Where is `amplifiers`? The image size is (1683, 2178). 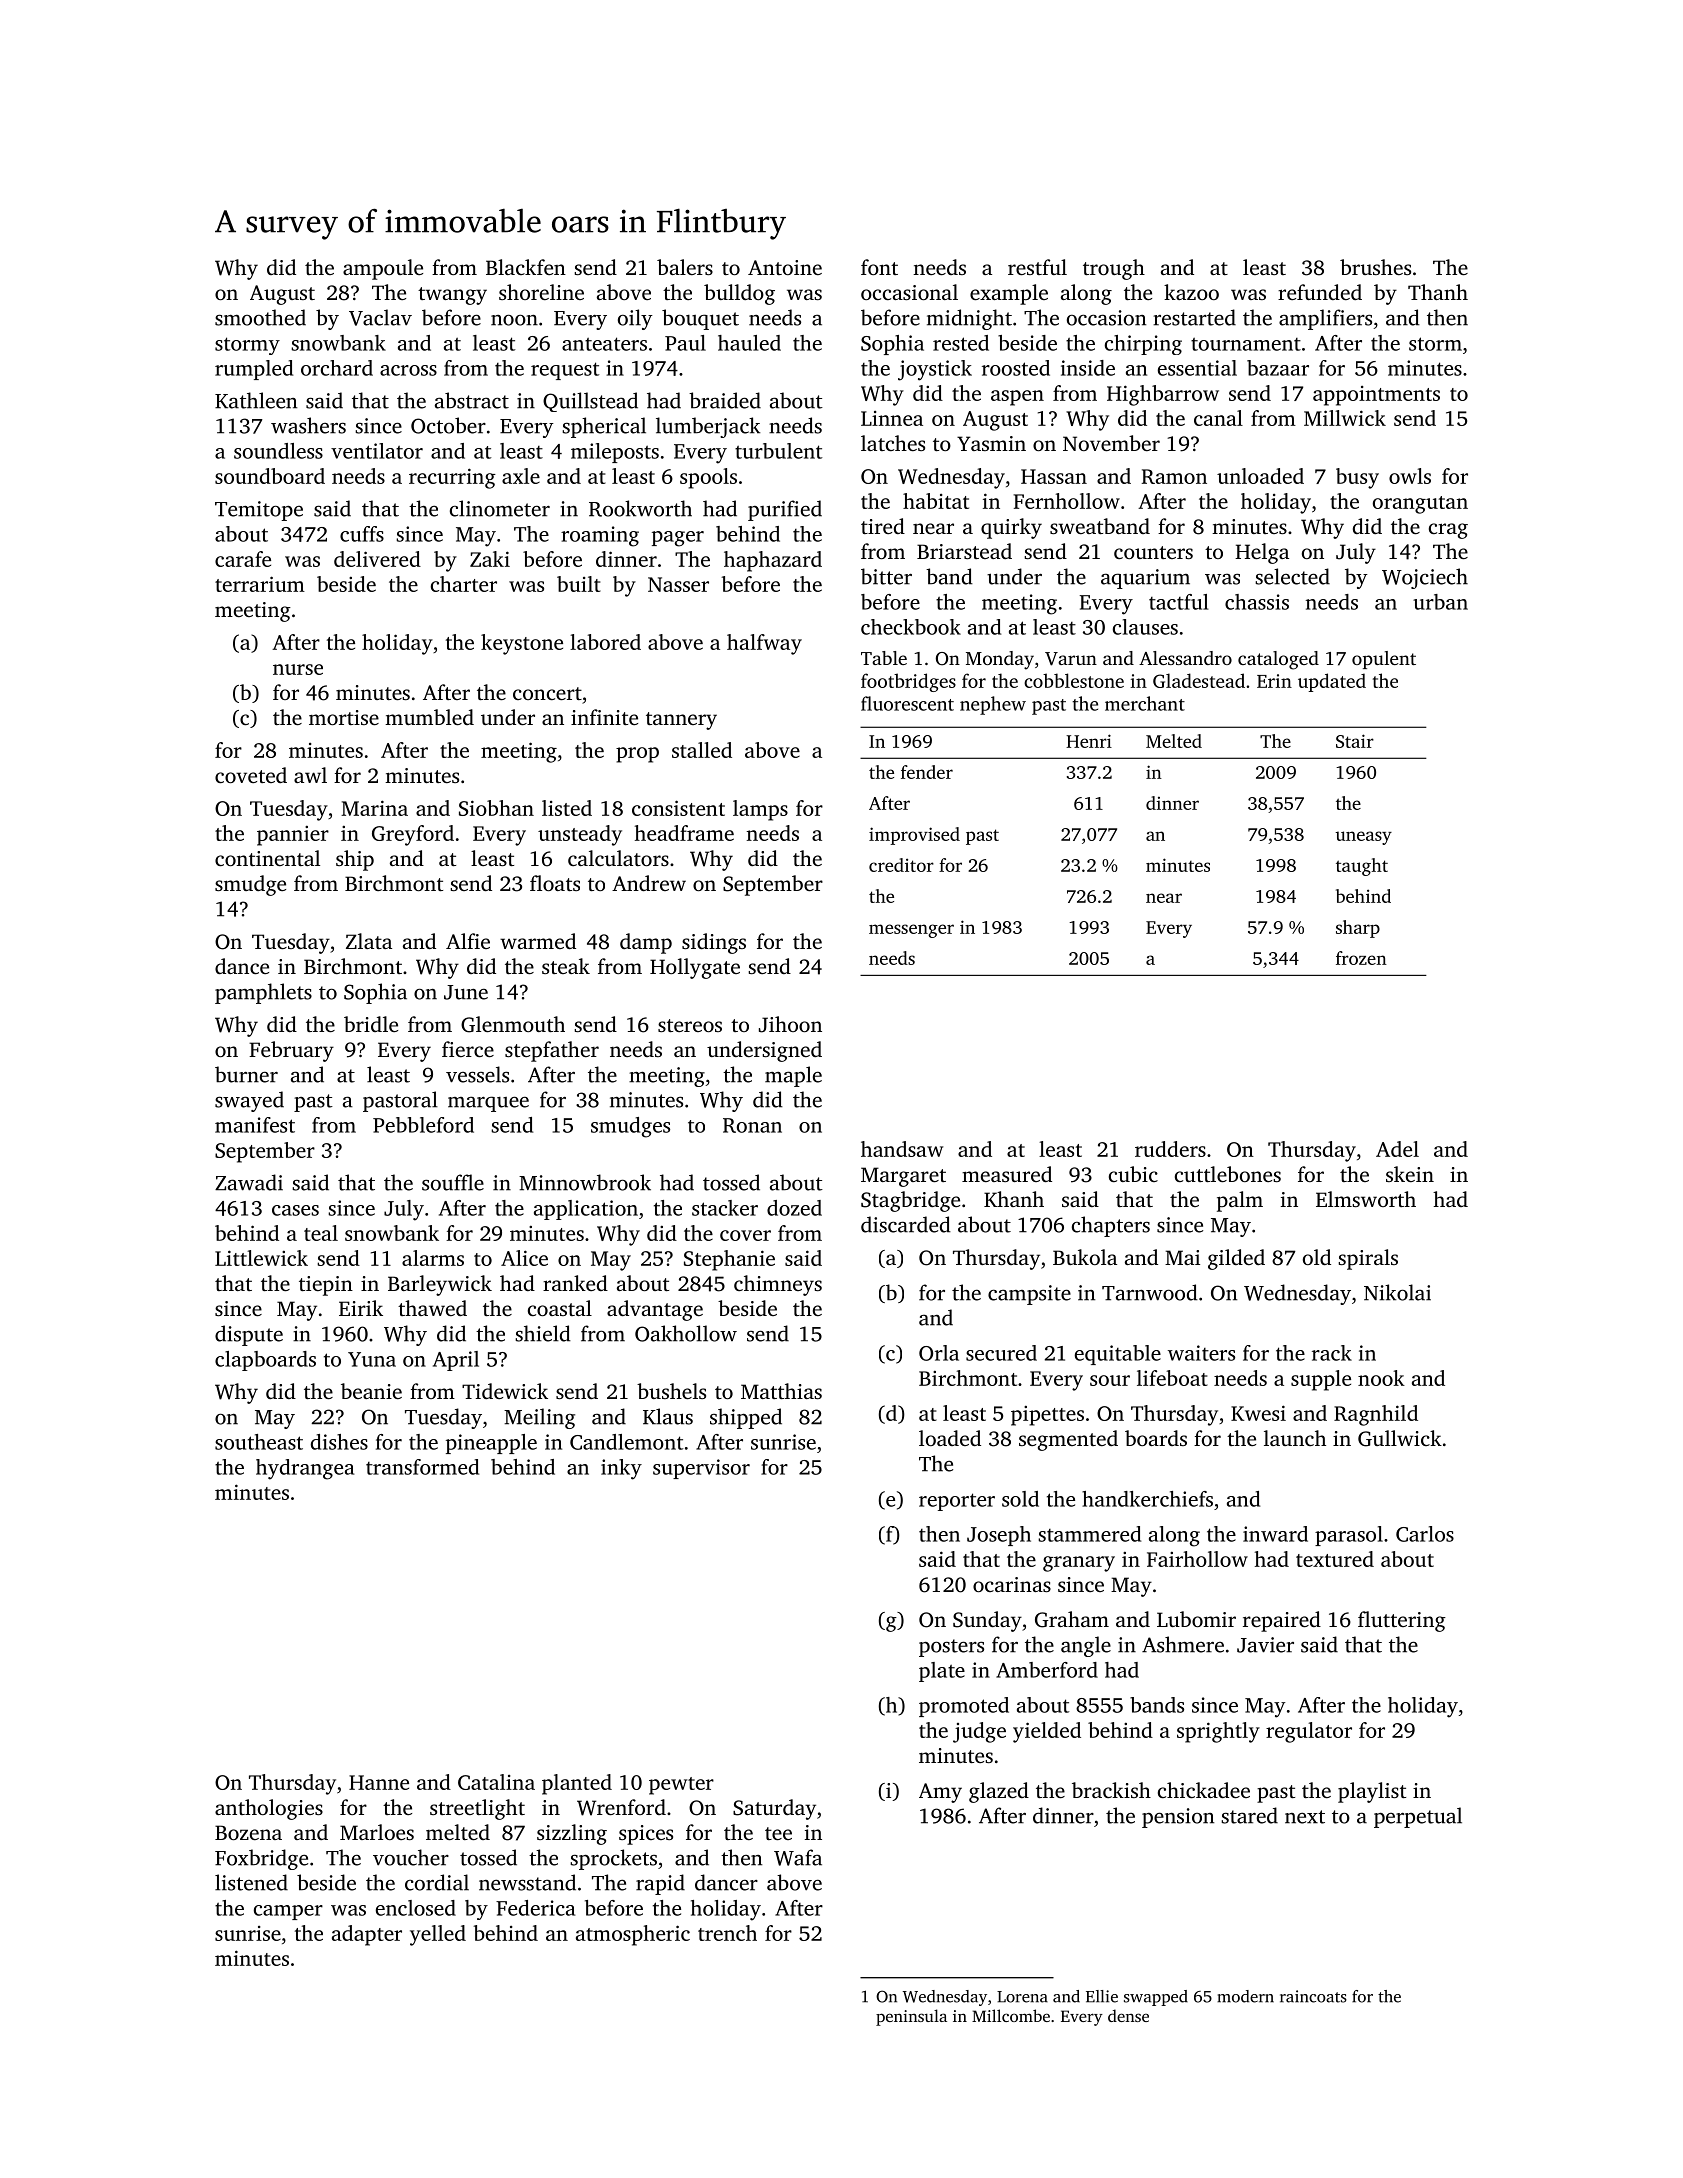
amplifiers is located at coordinates (1325, 319).
